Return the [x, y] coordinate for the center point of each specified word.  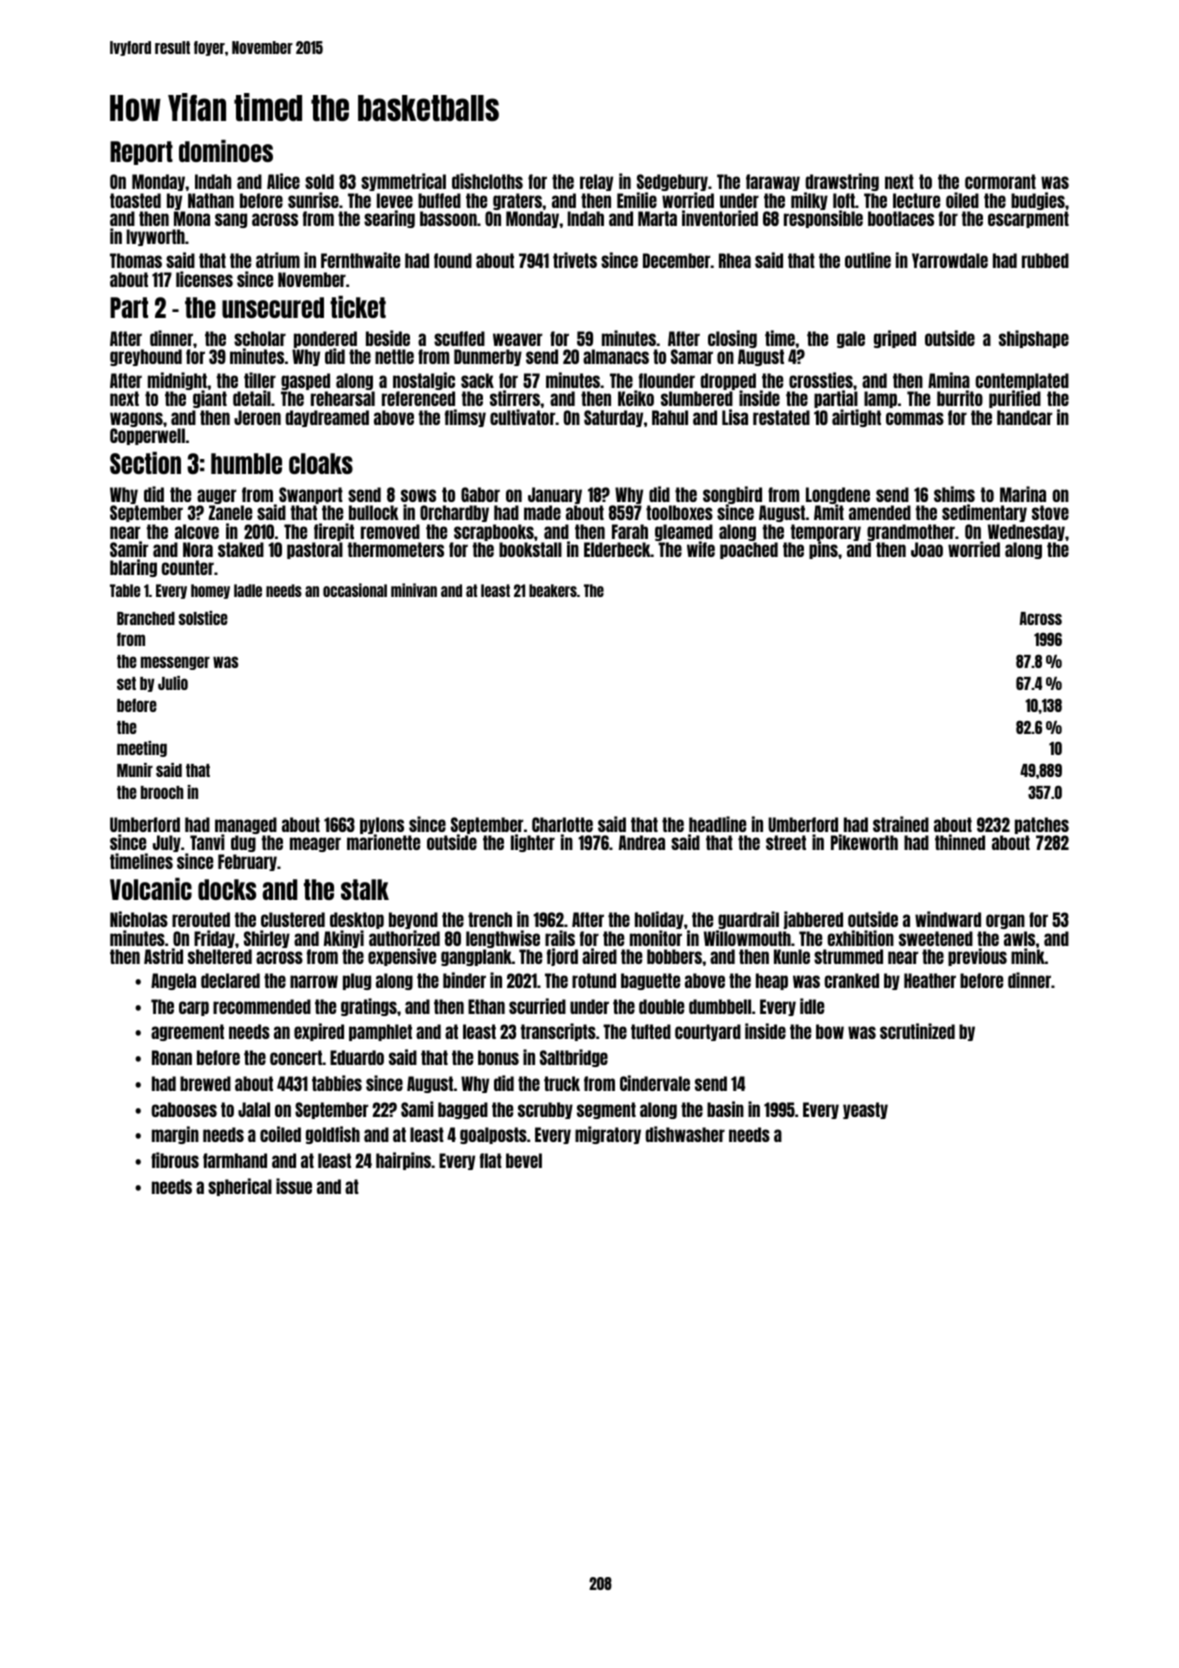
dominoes [226, 151]
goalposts [493, 1135]
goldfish [333, 1135]
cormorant [1000, 181]
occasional [355, 590]
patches [1042, 825]
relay [596, 182]
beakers [553, 590]
